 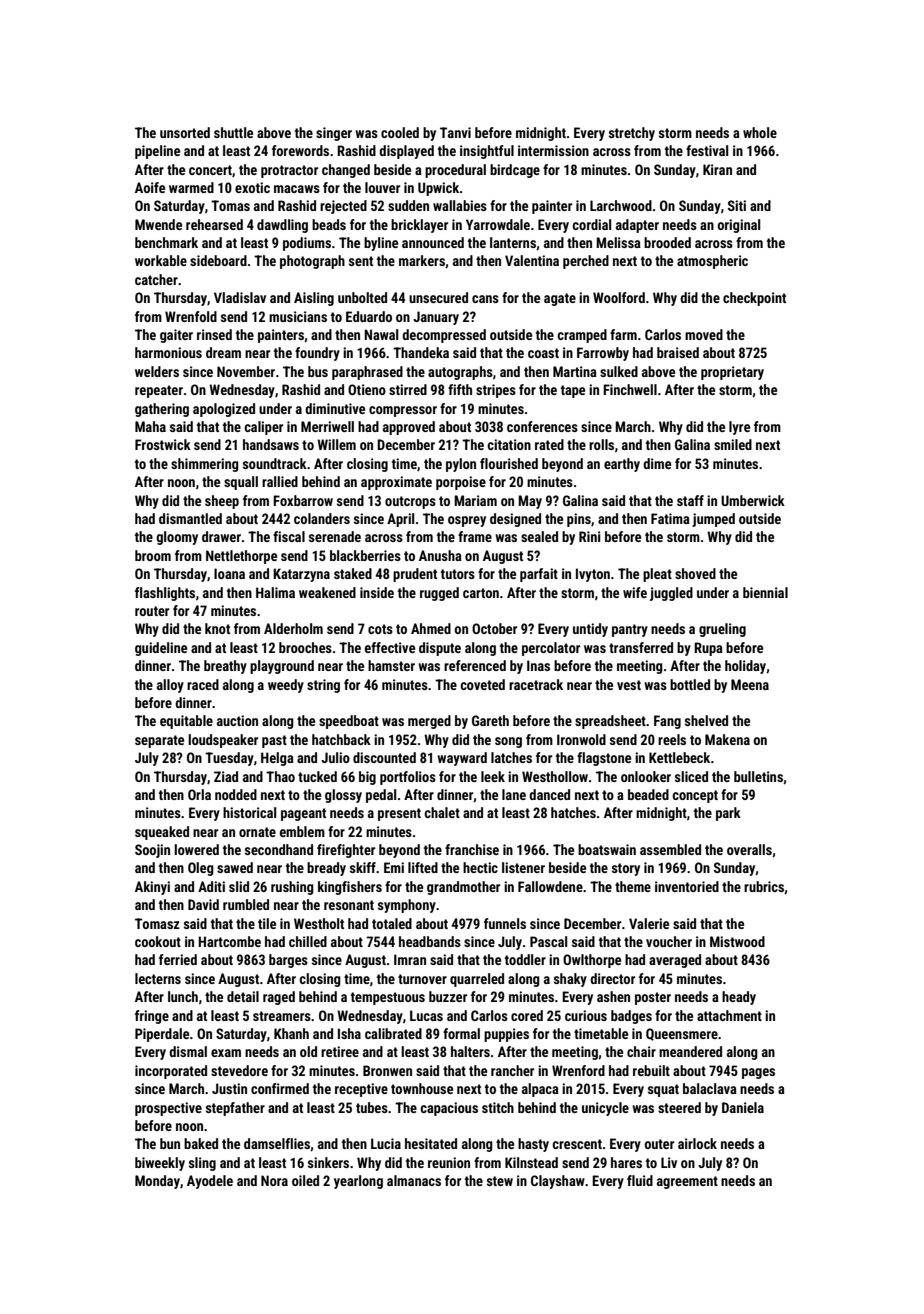 I want to click on portfolios, so click(x=408, y=778).
